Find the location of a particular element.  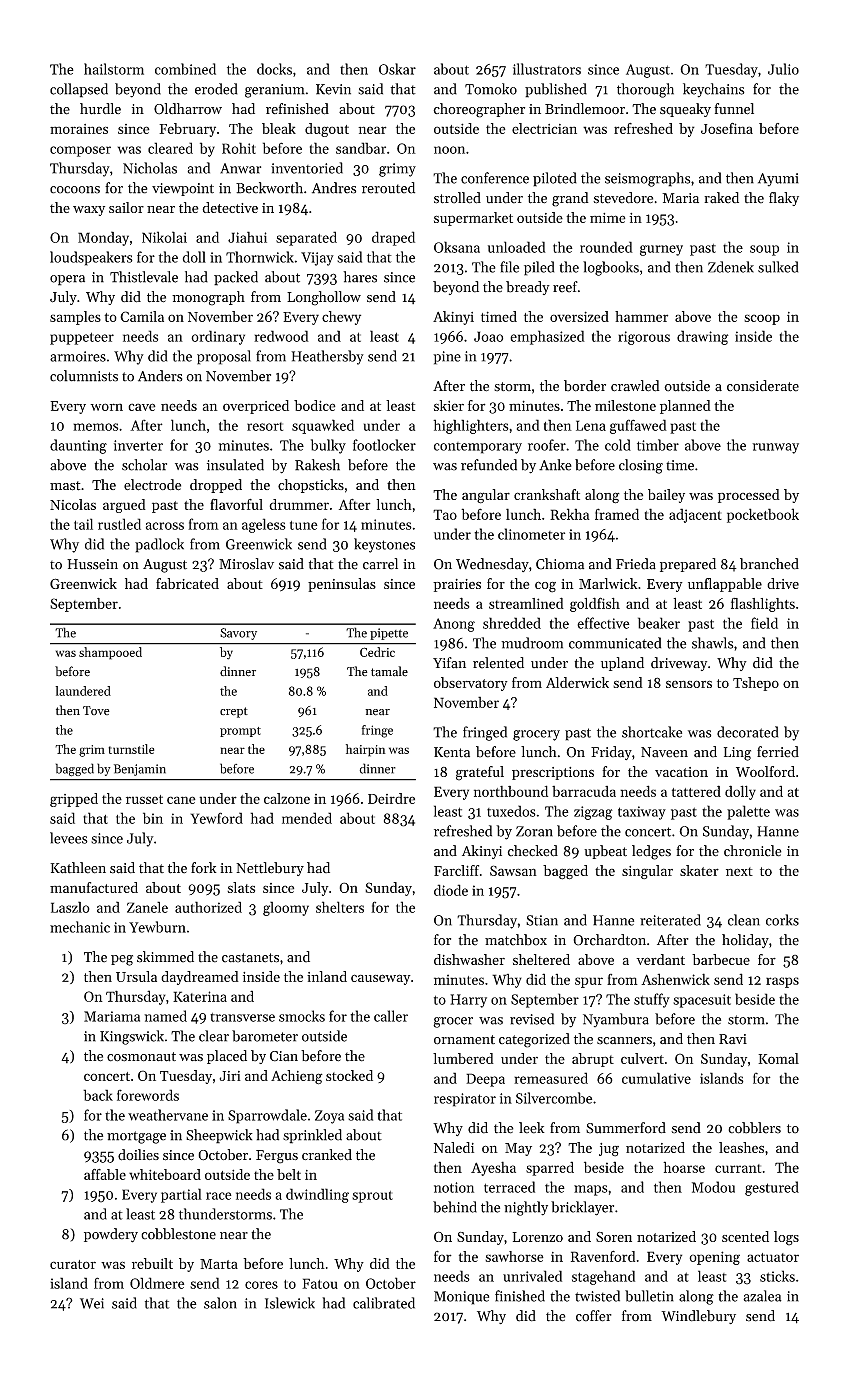

reiterated is located at coordinates (670, 920).
